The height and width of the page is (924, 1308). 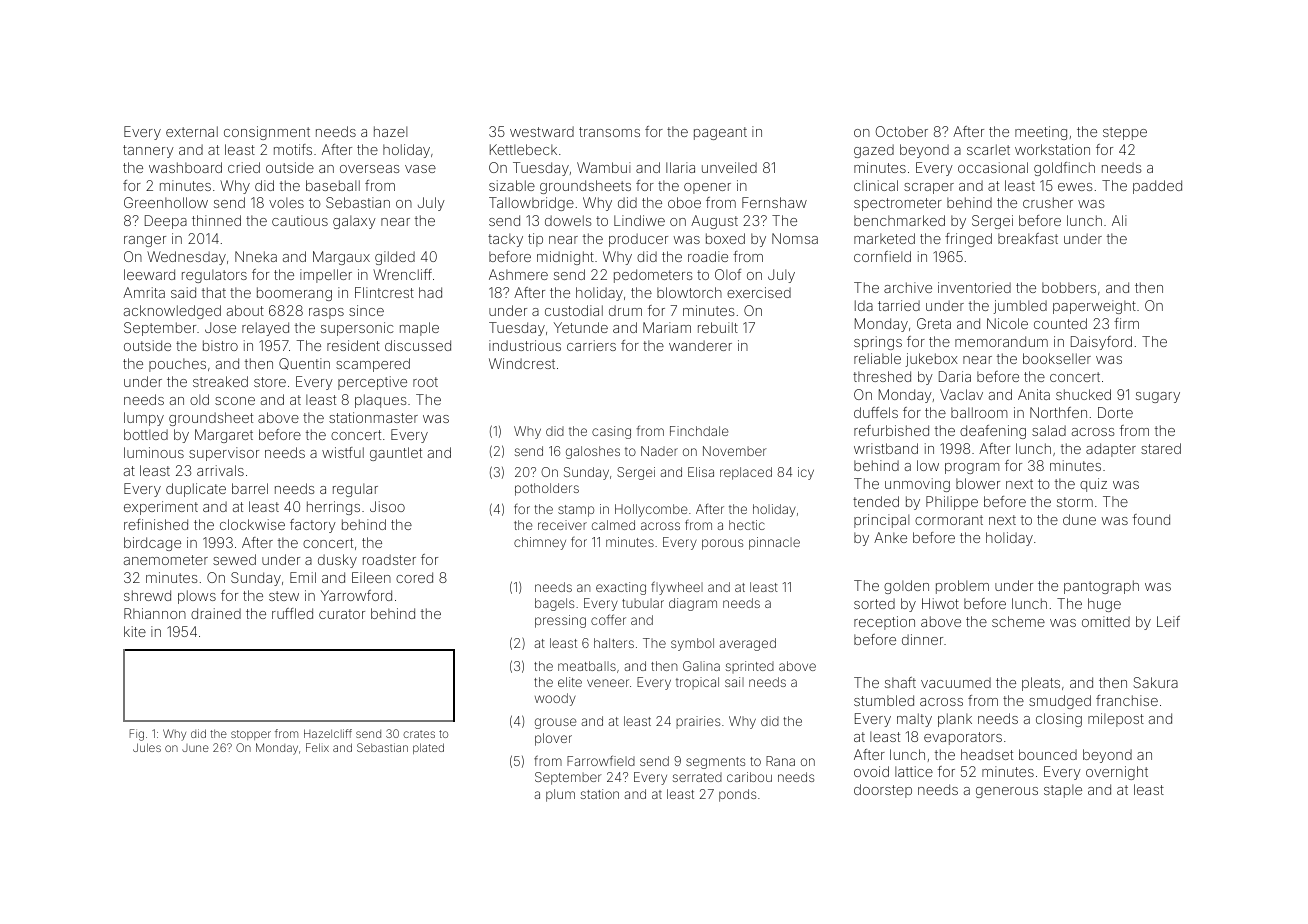 What do you see at coordinates (902, 131) in the page?
I see `October` at bounding box center [902, 131].
